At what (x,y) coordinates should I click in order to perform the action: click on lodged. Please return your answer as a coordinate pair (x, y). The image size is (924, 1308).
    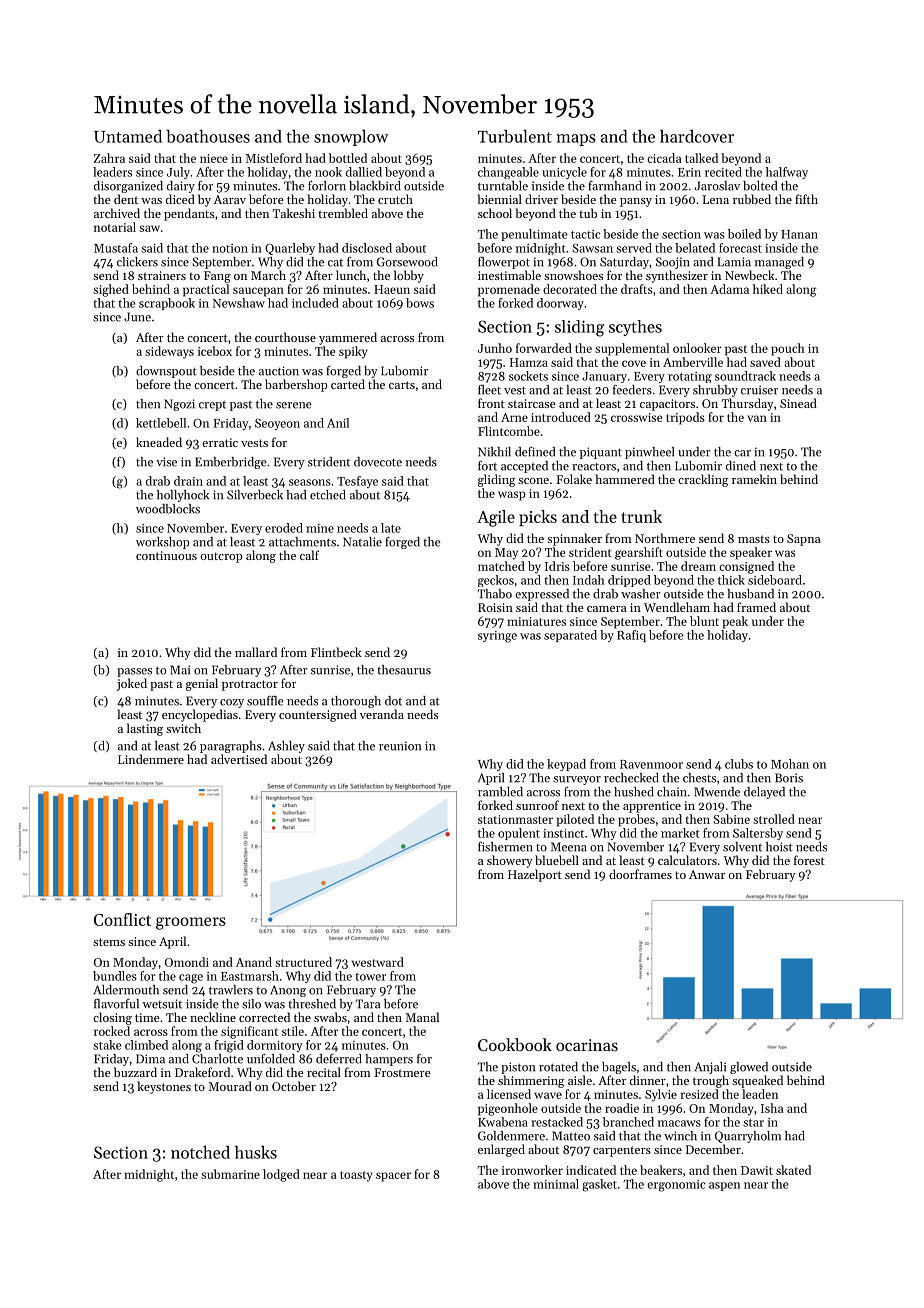
    Looking at the image, I should click on (281, 1175).
